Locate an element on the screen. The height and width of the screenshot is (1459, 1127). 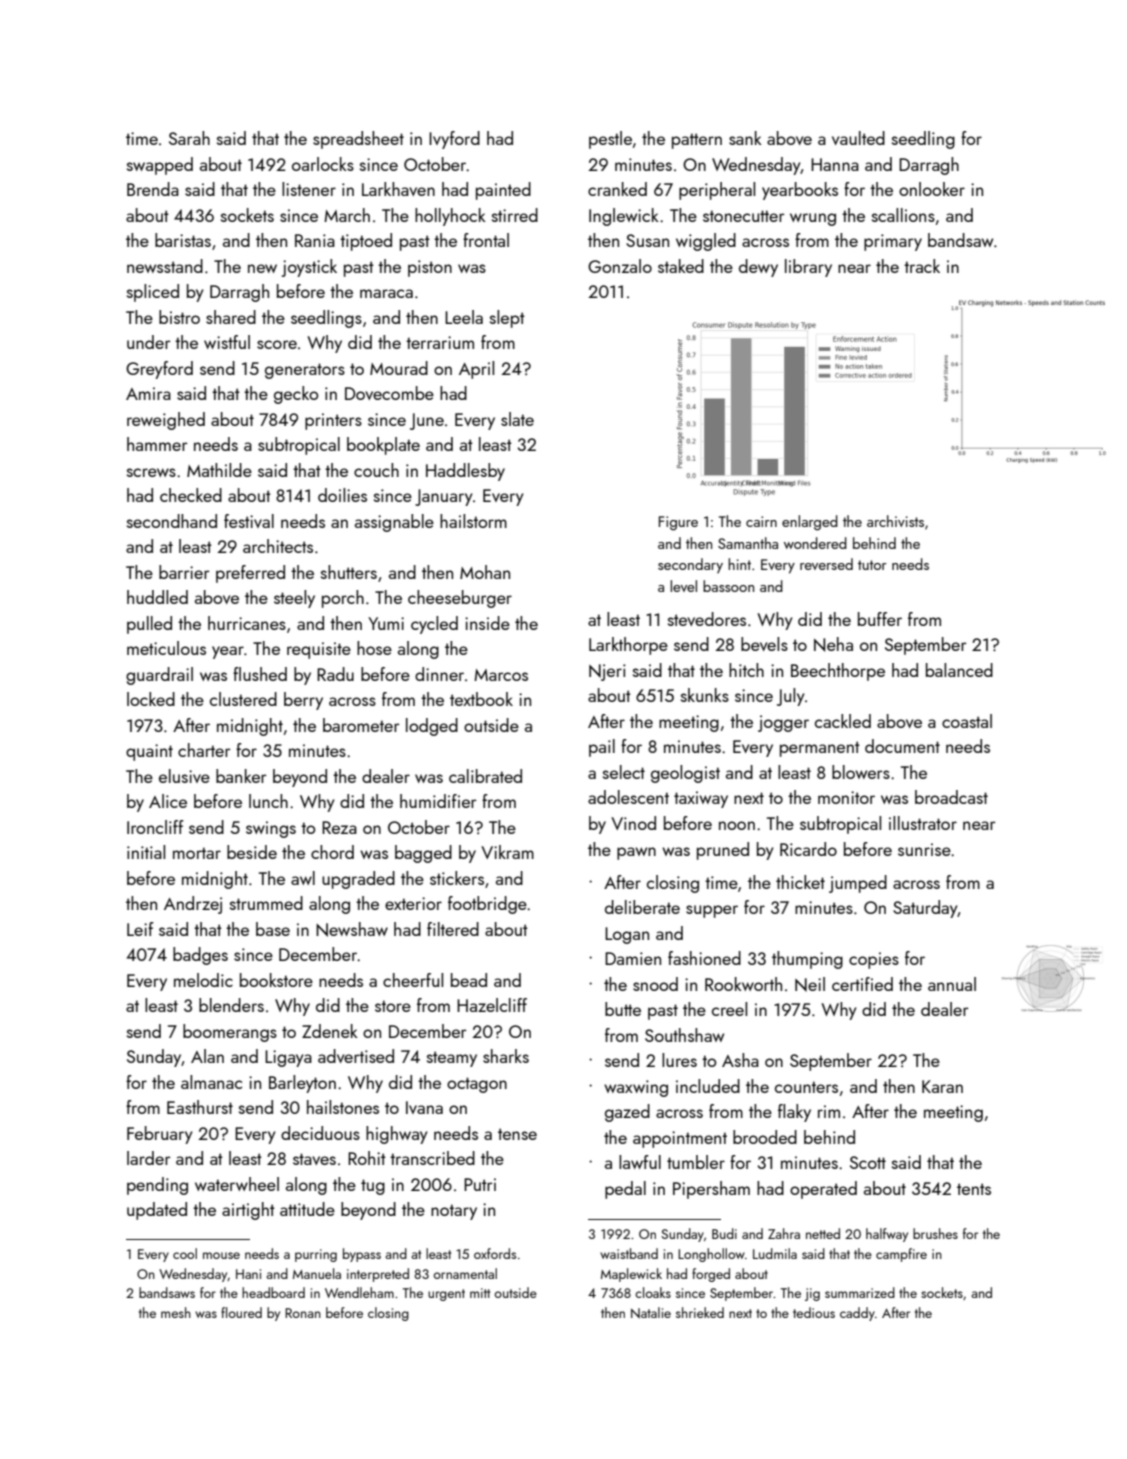
oarlocks is located at coordinates (323, 164).
